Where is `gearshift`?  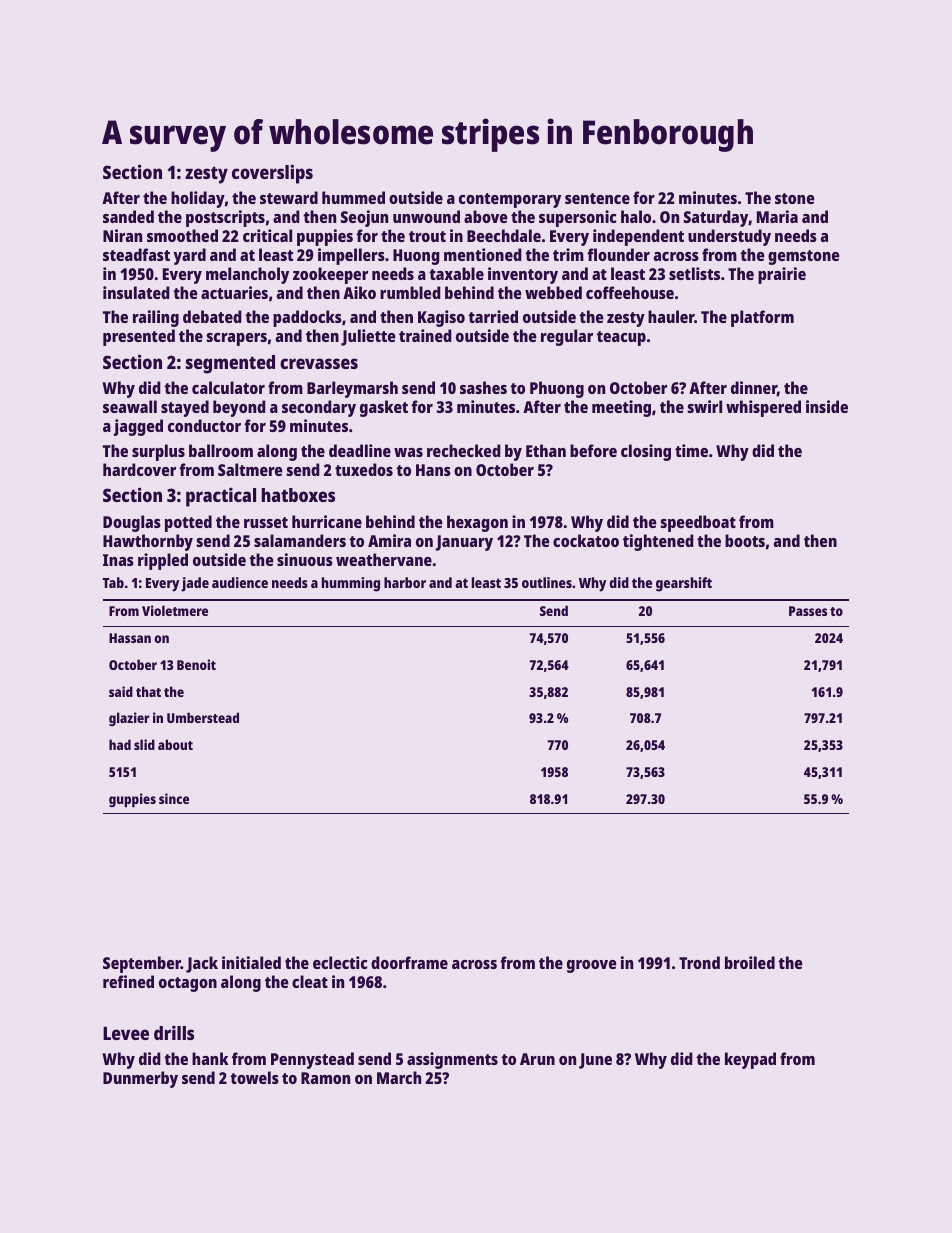 gearshift is located at coordinates (684, 584).
